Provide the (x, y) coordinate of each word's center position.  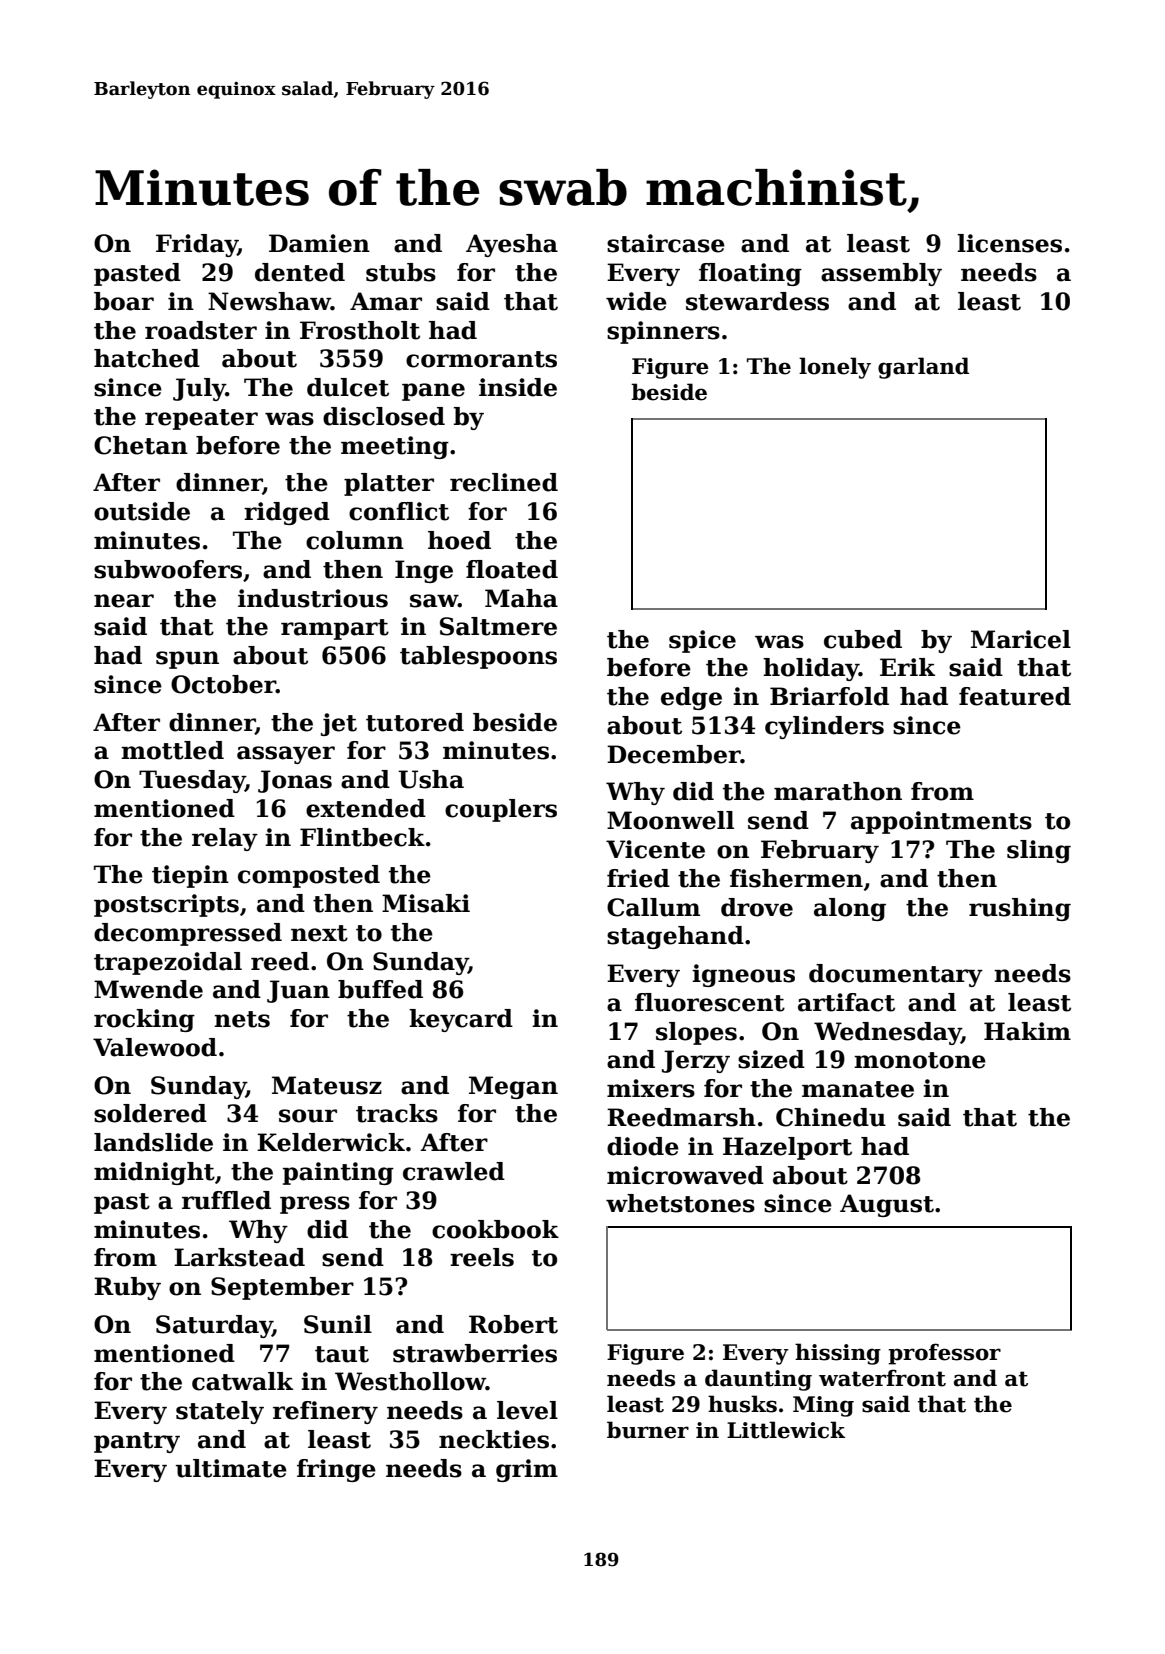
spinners (663, 332)
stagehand (675, 937)
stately (220, 1412)
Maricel (1021, 639)
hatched (147, 358)
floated (512, 569)
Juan (298, 991)
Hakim (1027, 1031)
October (223, 684)
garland (923, 368)
